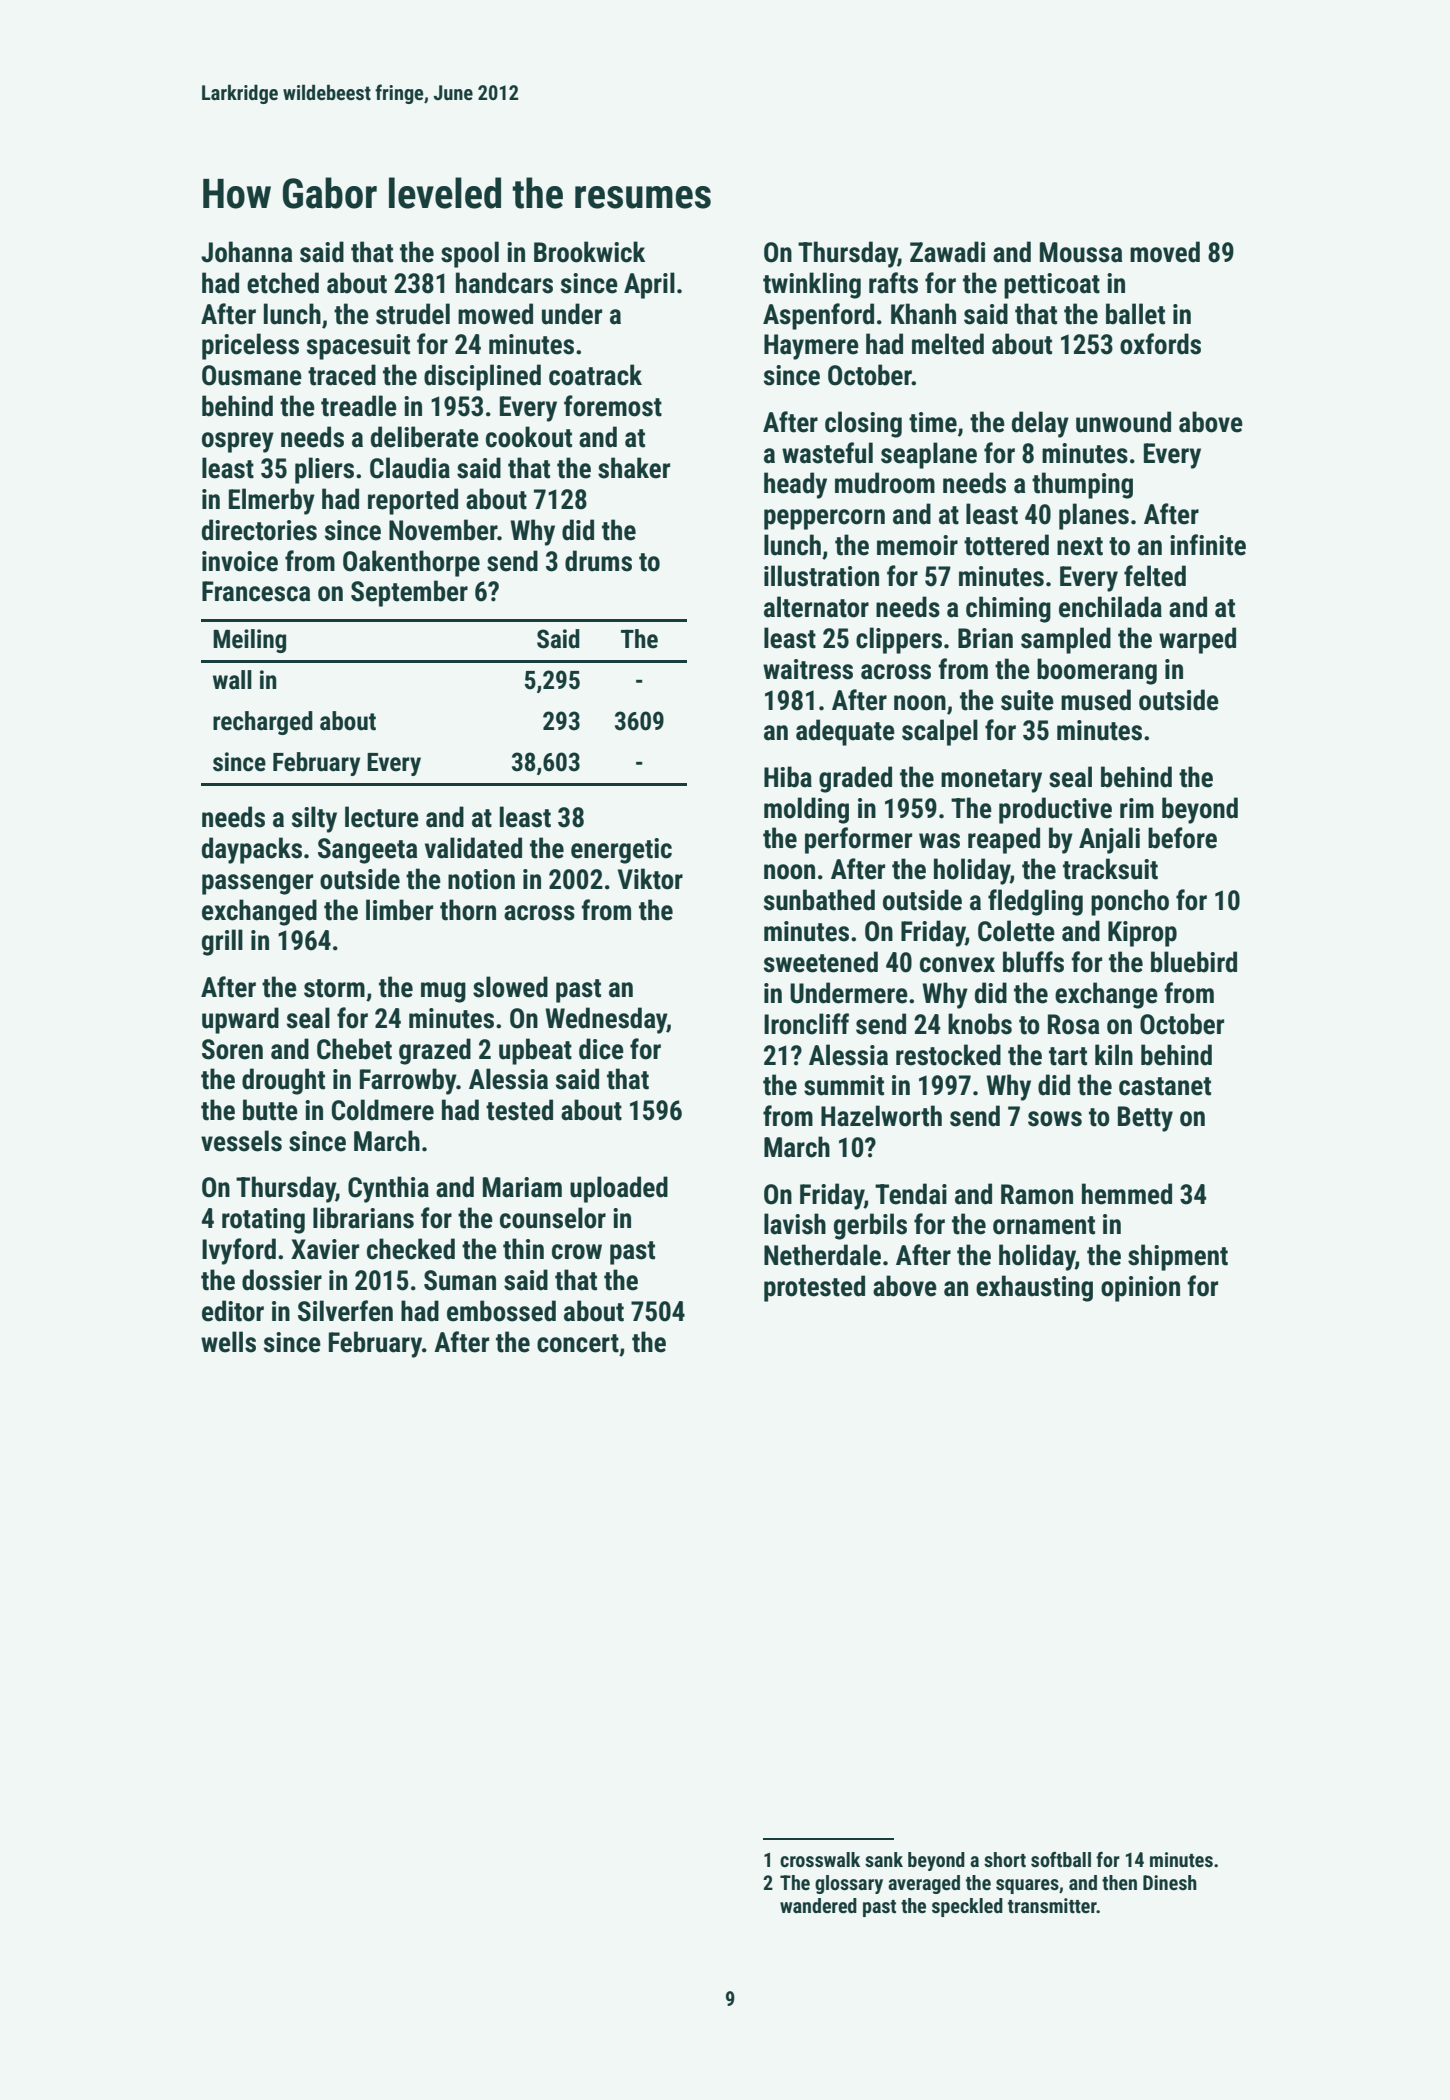  Describe the element at coordinates (606, 1020) in the document. I see `Wednesday` at that location.
